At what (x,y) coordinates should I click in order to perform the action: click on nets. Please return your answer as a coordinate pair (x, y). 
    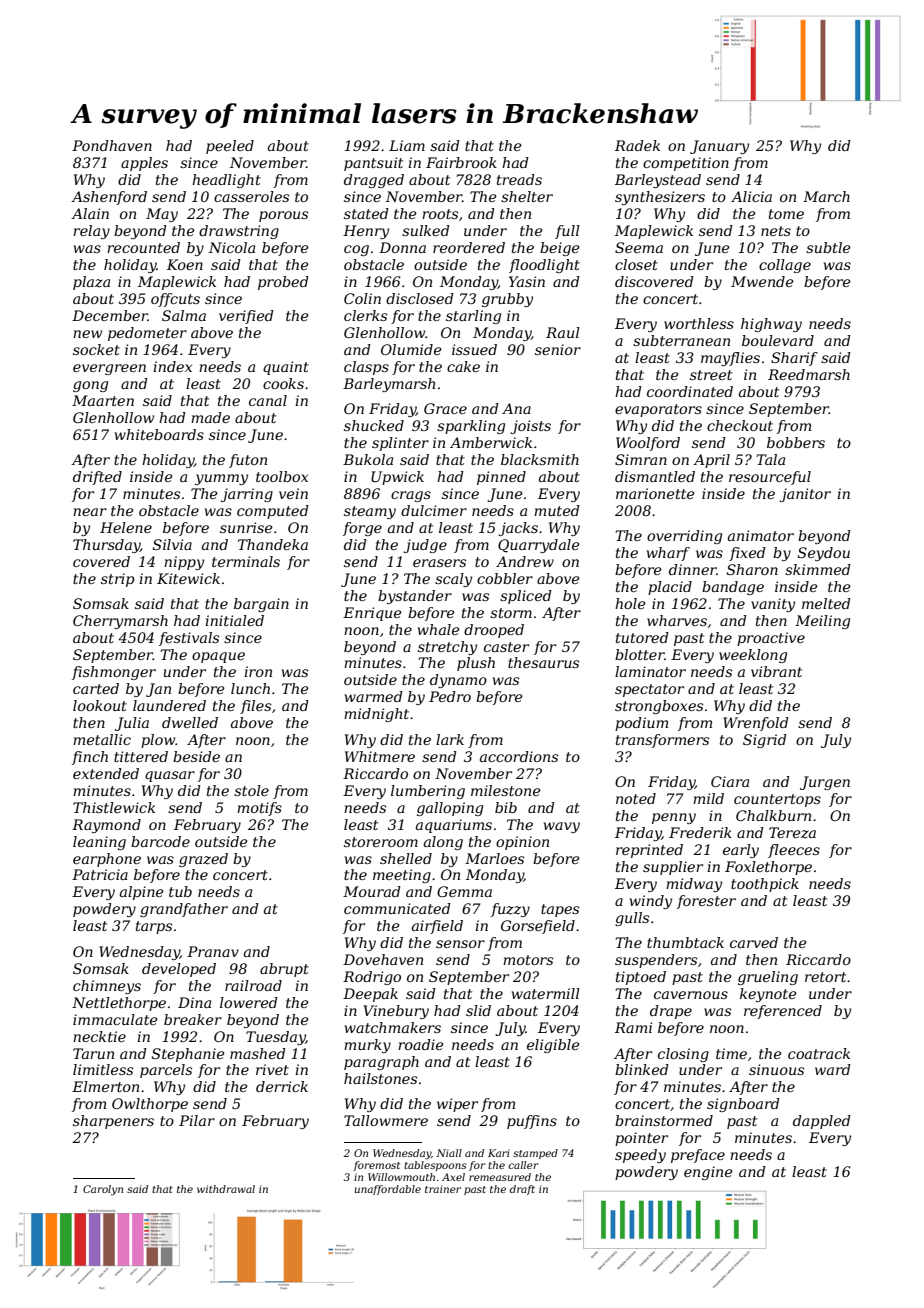
    Looking at the image, I should click on (776, 231).
